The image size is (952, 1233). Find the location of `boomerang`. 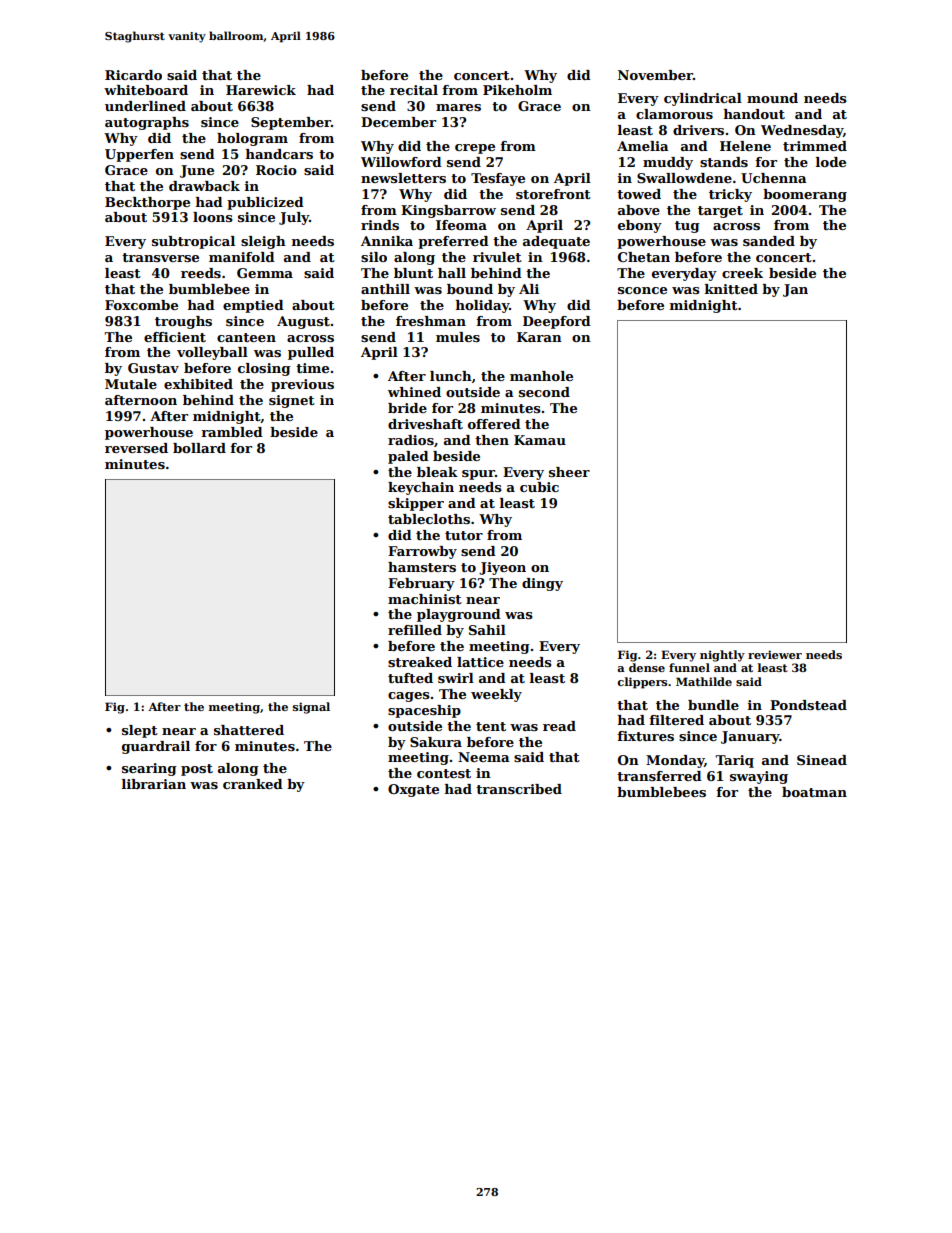

boomerang is located at coordinates (805, 195).
